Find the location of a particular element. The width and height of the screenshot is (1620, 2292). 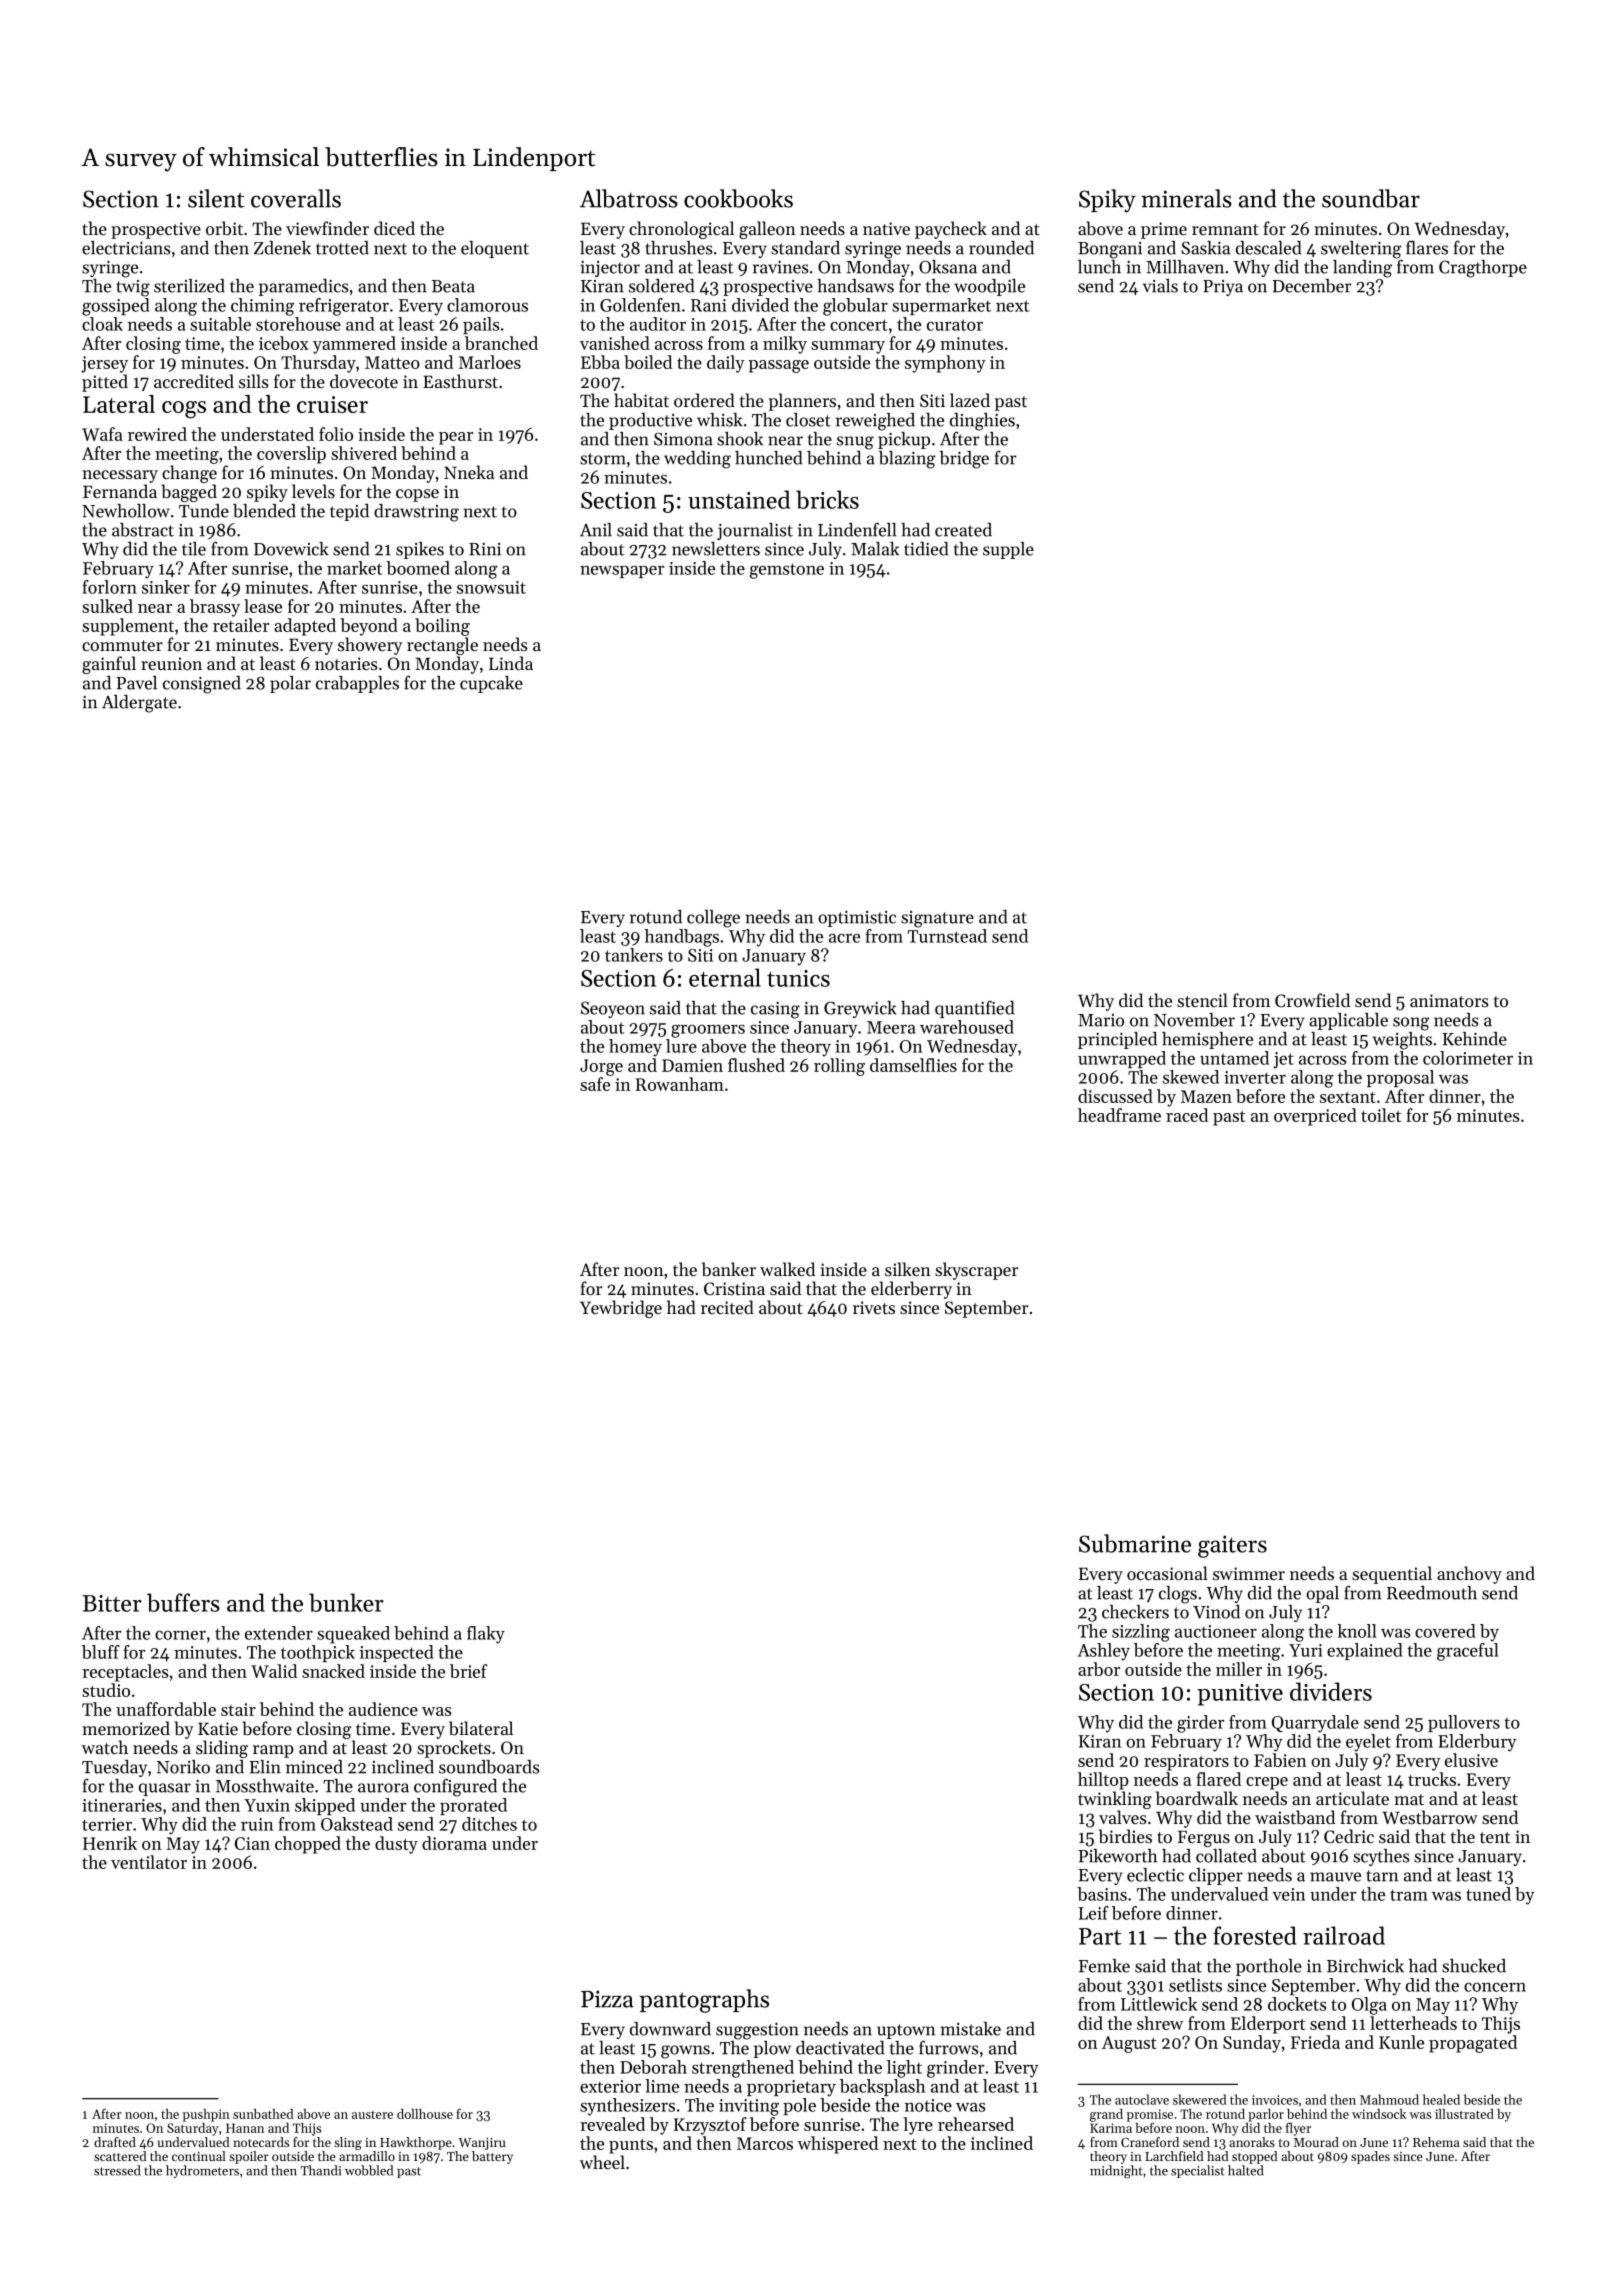

cupcake is located at coordinates (491, 684).
